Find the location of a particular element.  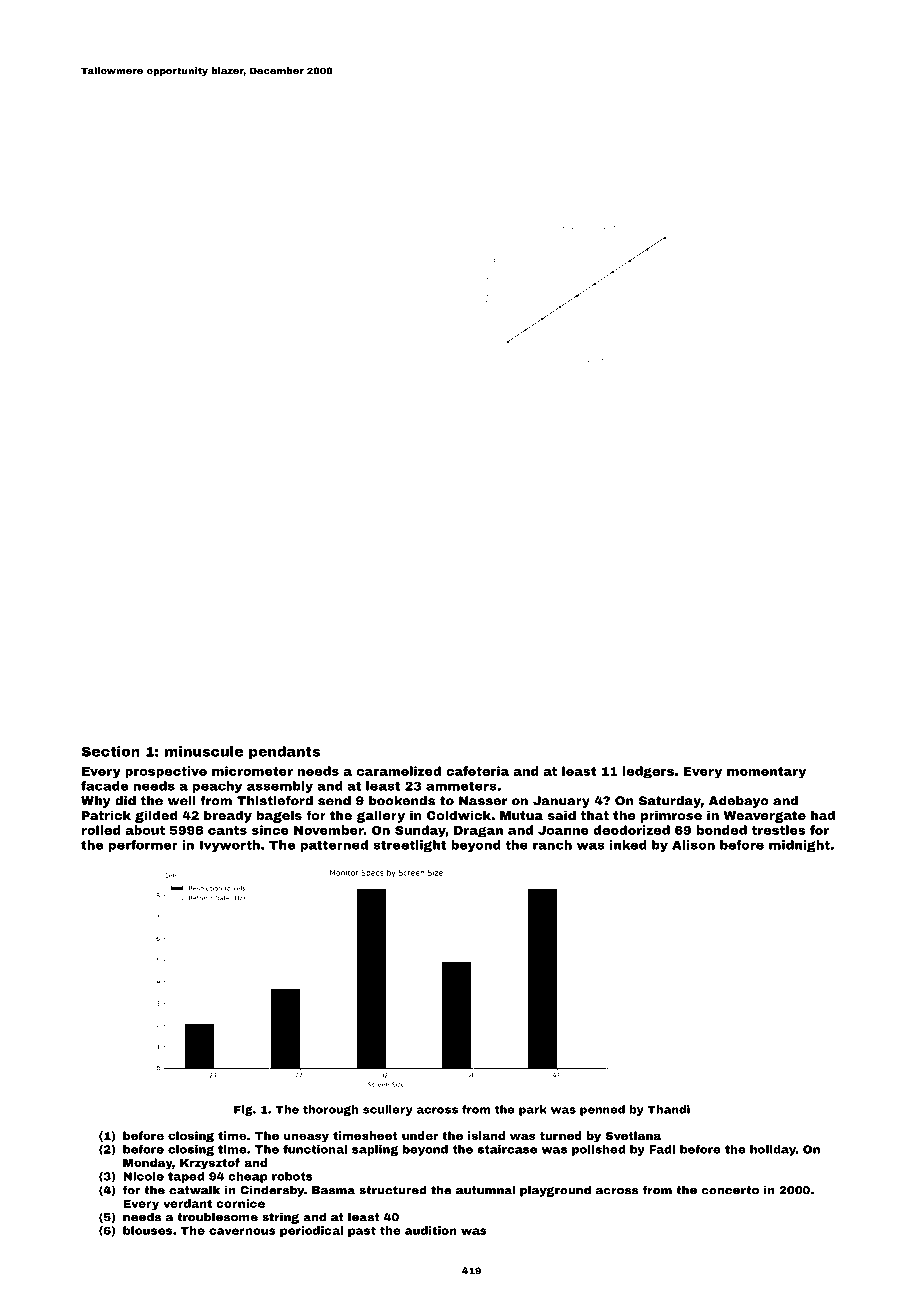

Ivyworth is located at coordinates (230, 846).
